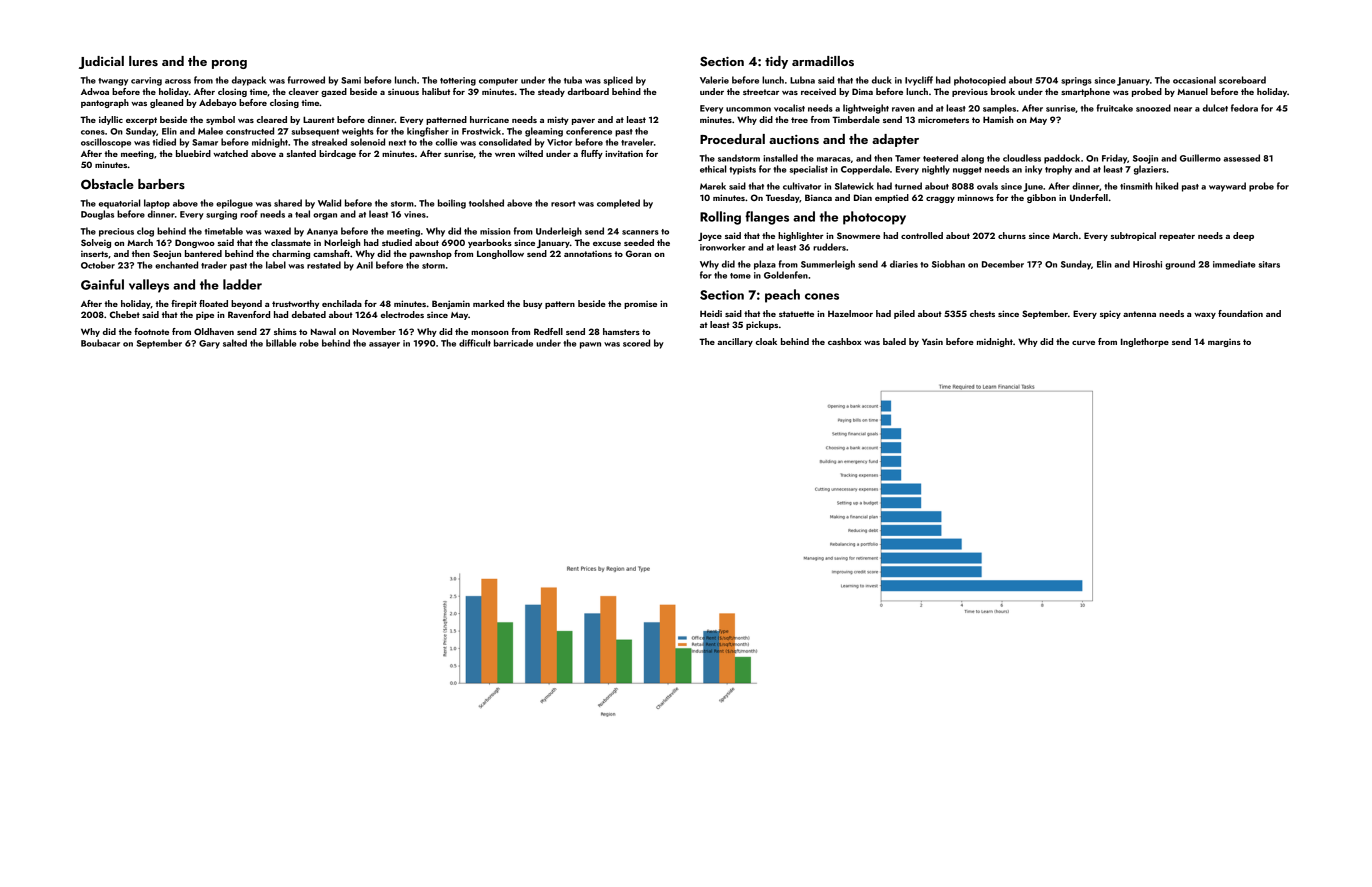 Image resolution: width=1372 pixels, height=887 pixels. What do you see at coordinates (713, 169) in the page?
I see `ethical` at bounding box center [713, 169].
